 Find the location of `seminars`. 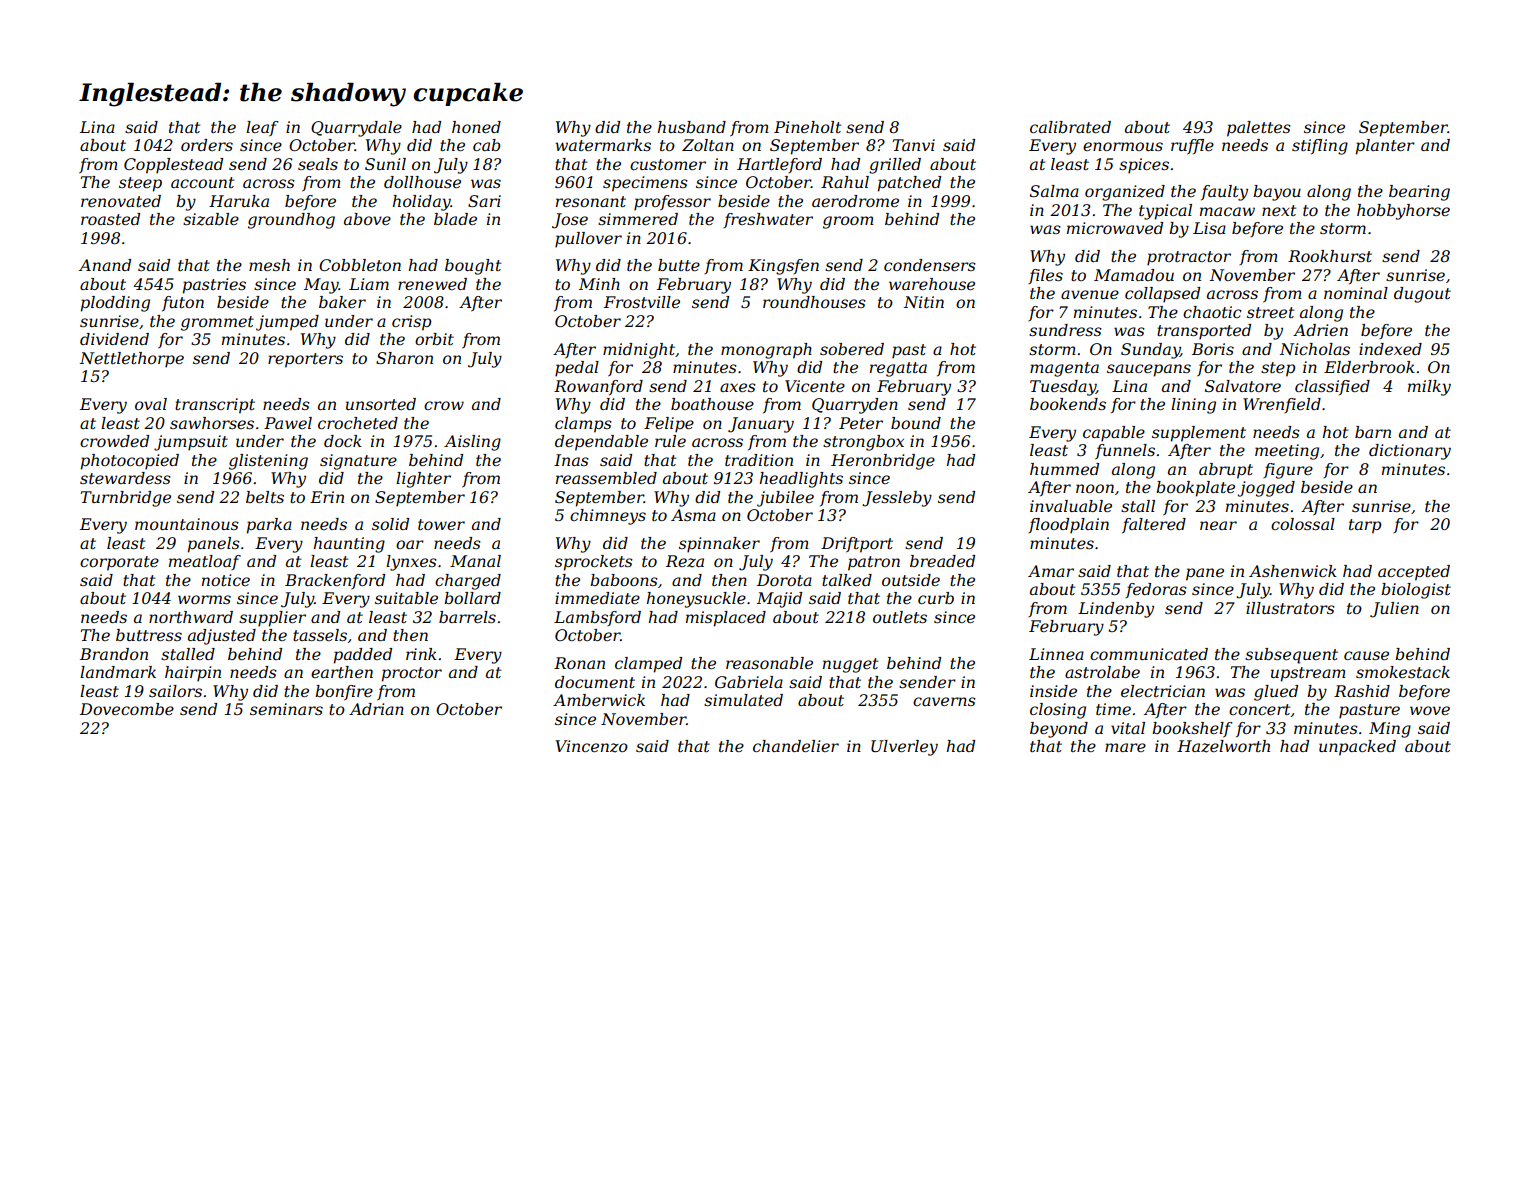

seminars is located at coordinates (286, 709).
